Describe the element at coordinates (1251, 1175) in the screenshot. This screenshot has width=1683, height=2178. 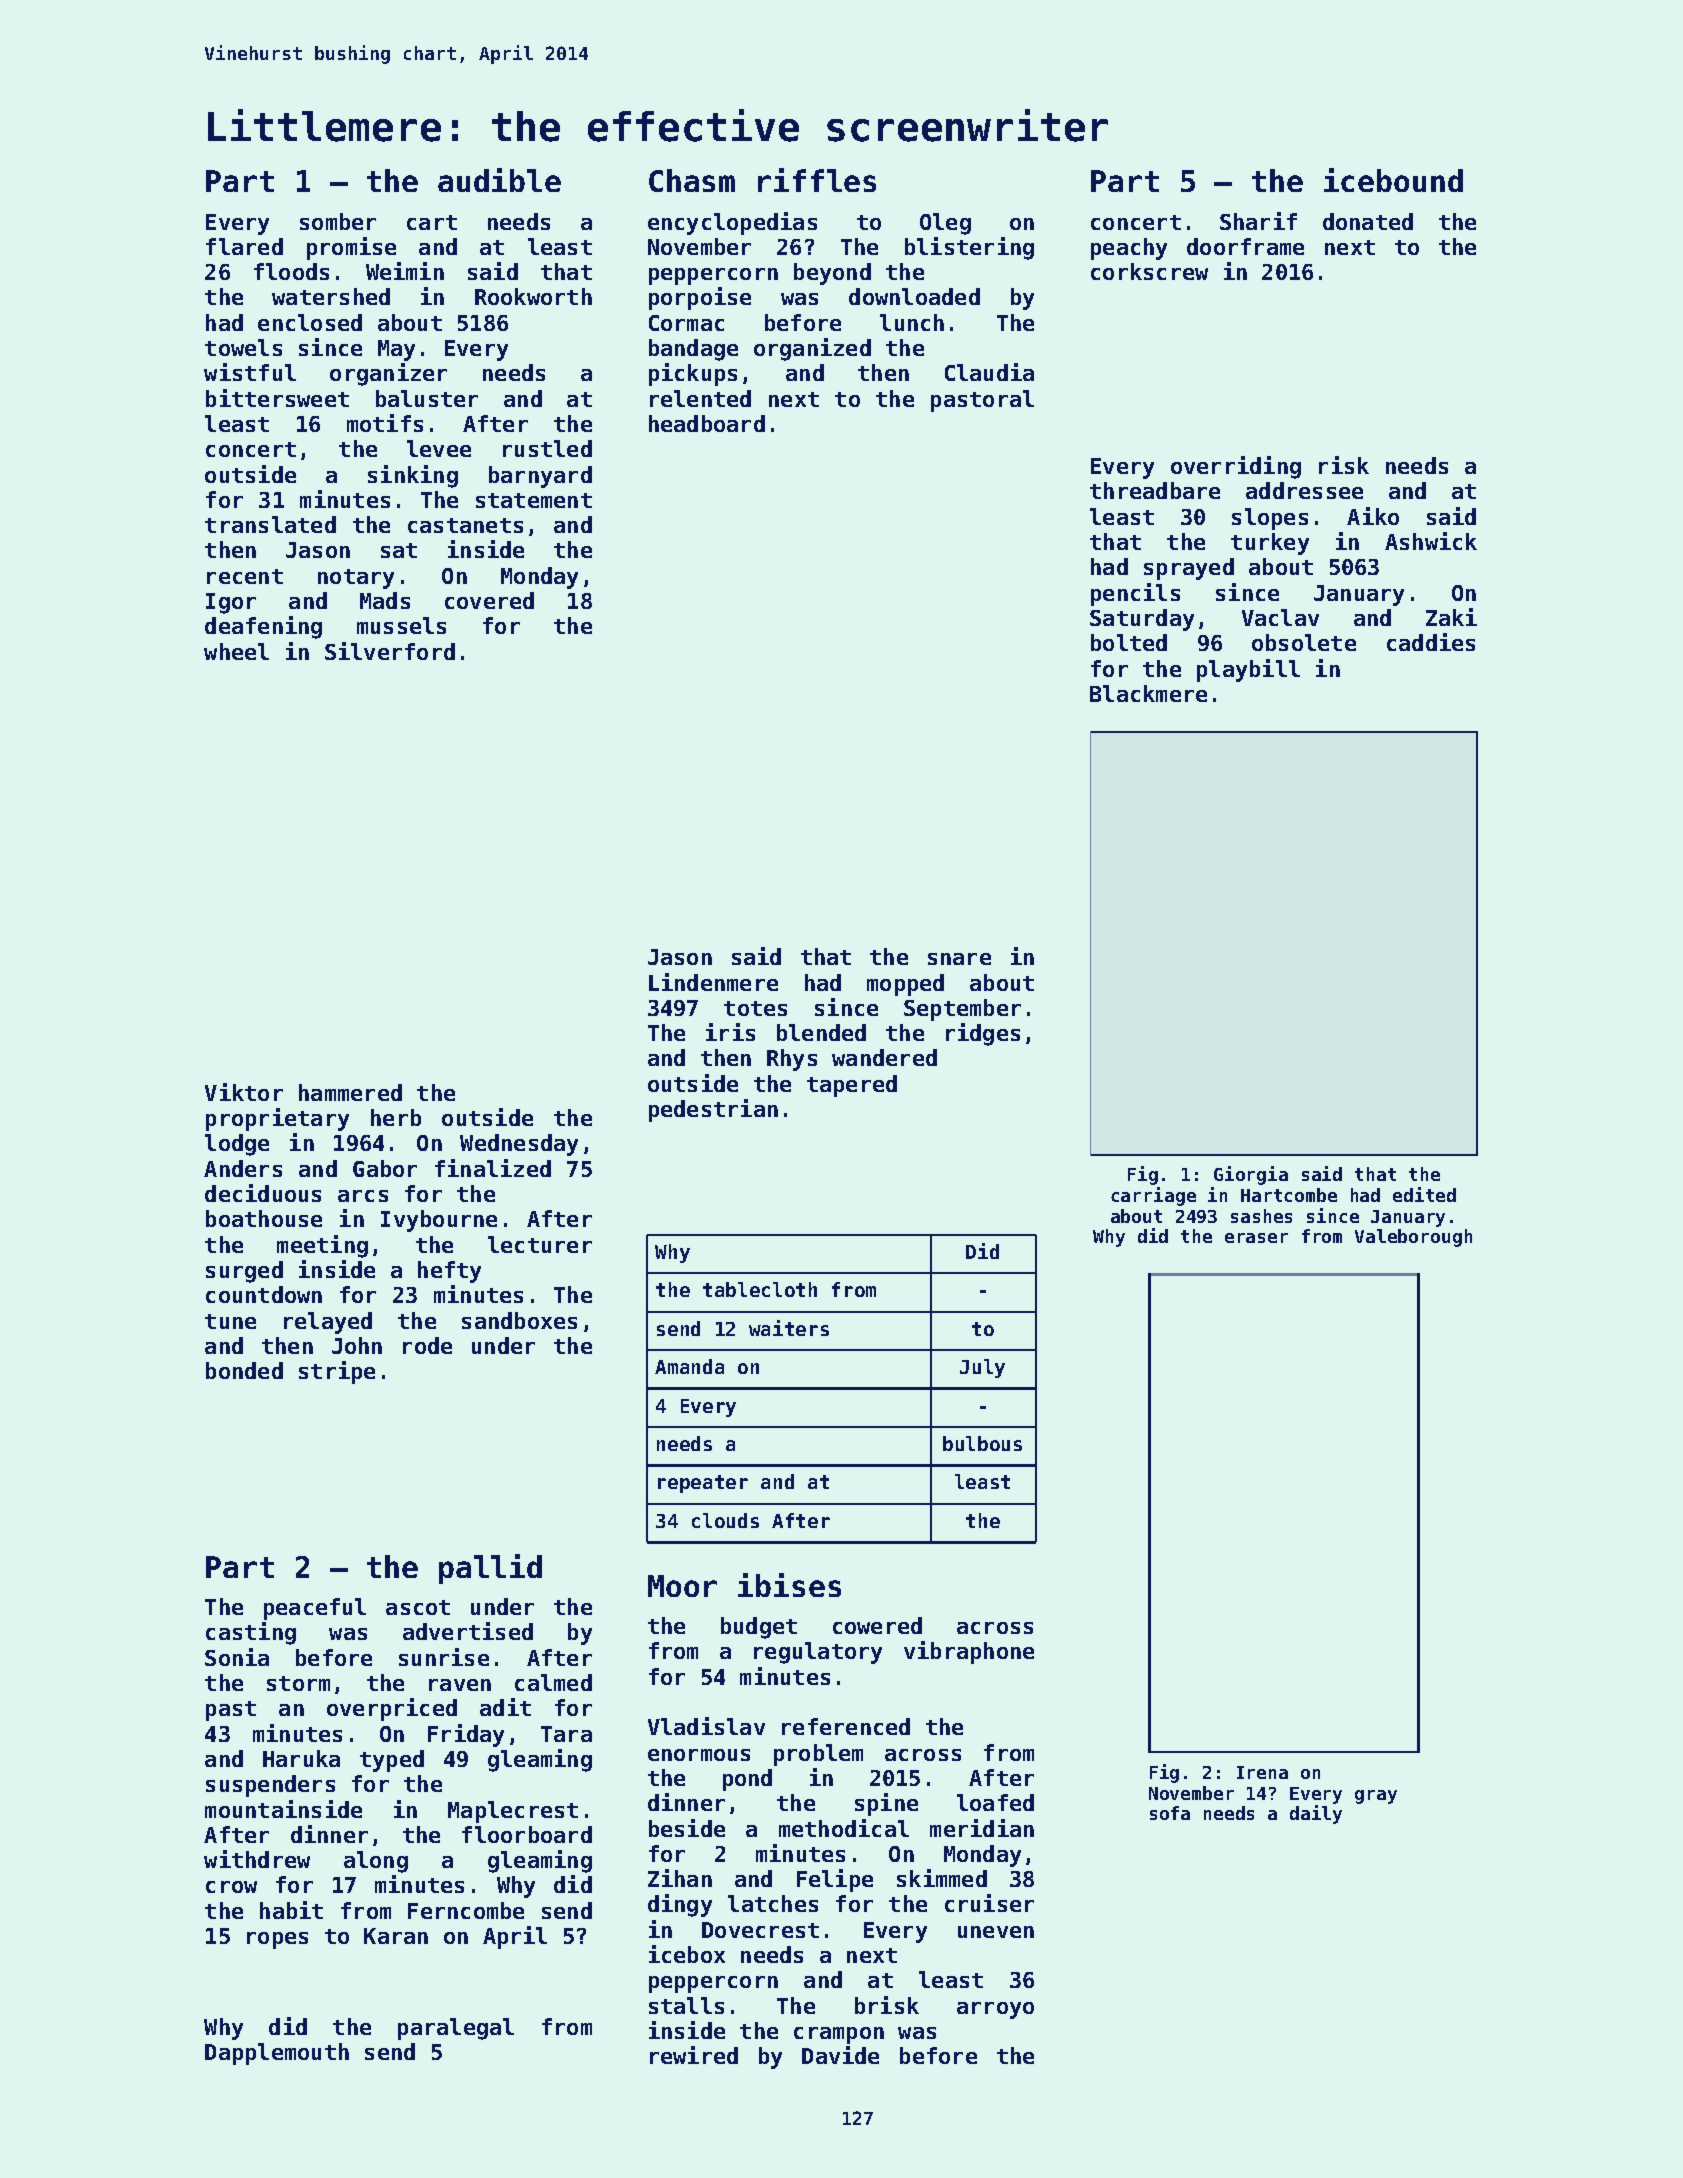
I see `Giorgia` at that location.
